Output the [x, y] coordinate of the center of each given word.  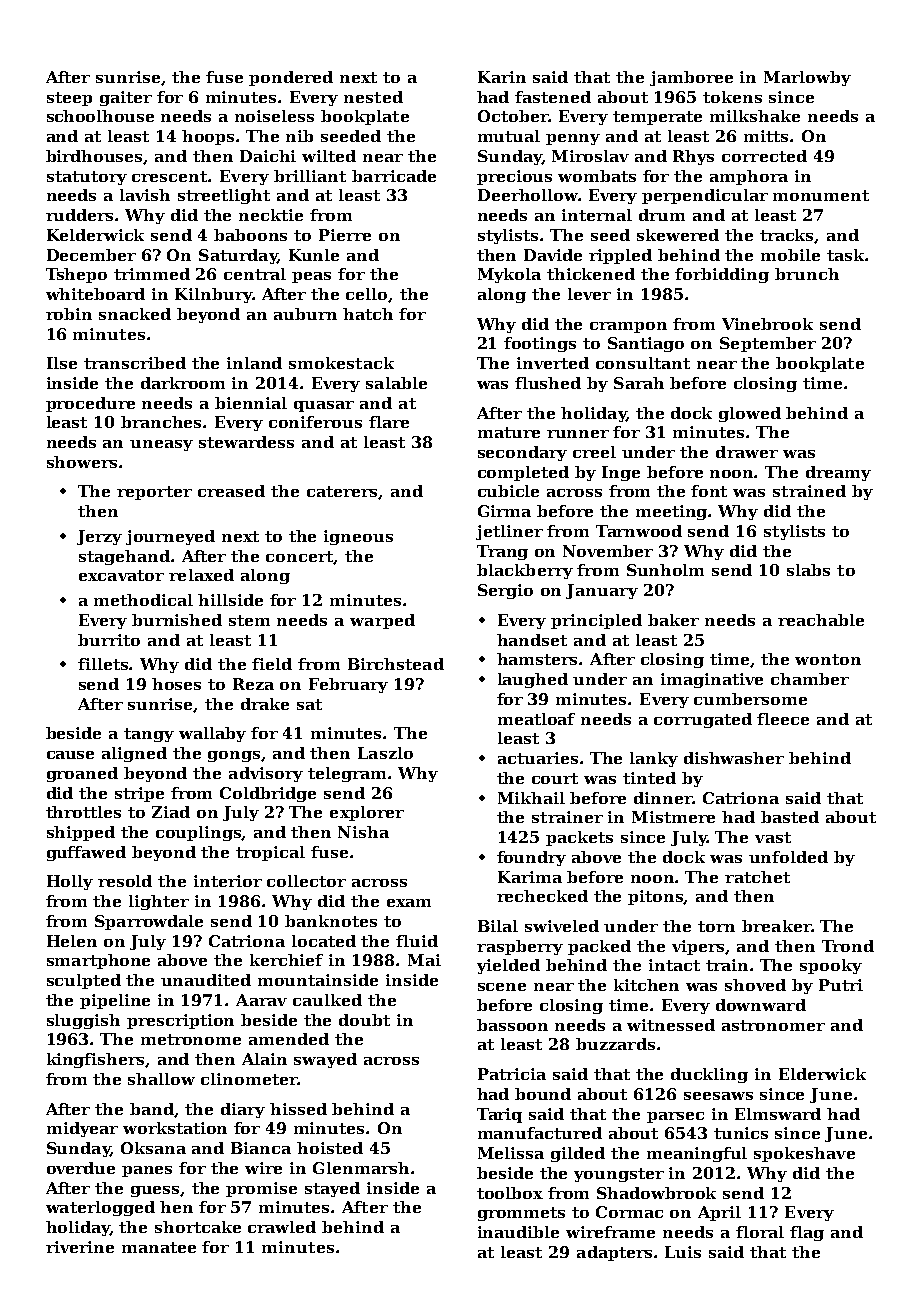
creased [231, 491]
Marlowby [807, 78]
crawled [282, 1227]
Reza [253, 684]
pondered [291, 78]
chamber [810, 679]
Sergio [505, 591]
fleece [783, 719]
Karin [502, 77]
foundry [531, 858]
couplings [199, 833]
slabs [808, 570]
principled [596, 621]
